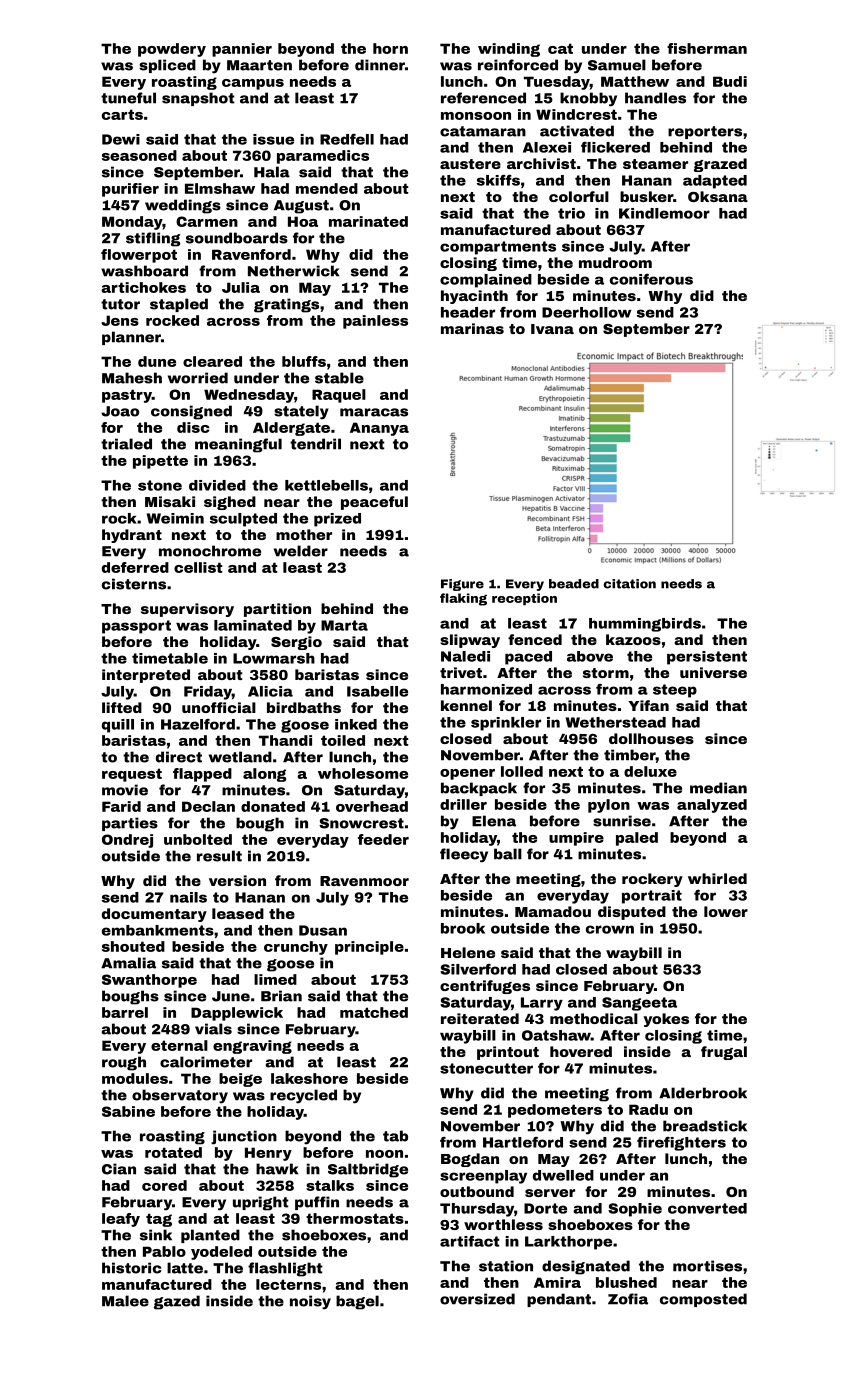 This page has height=1400, width=849. What do you see at coordinates (120, 320) in the page?
I see `Jens` at bounding box center [120, 320].
